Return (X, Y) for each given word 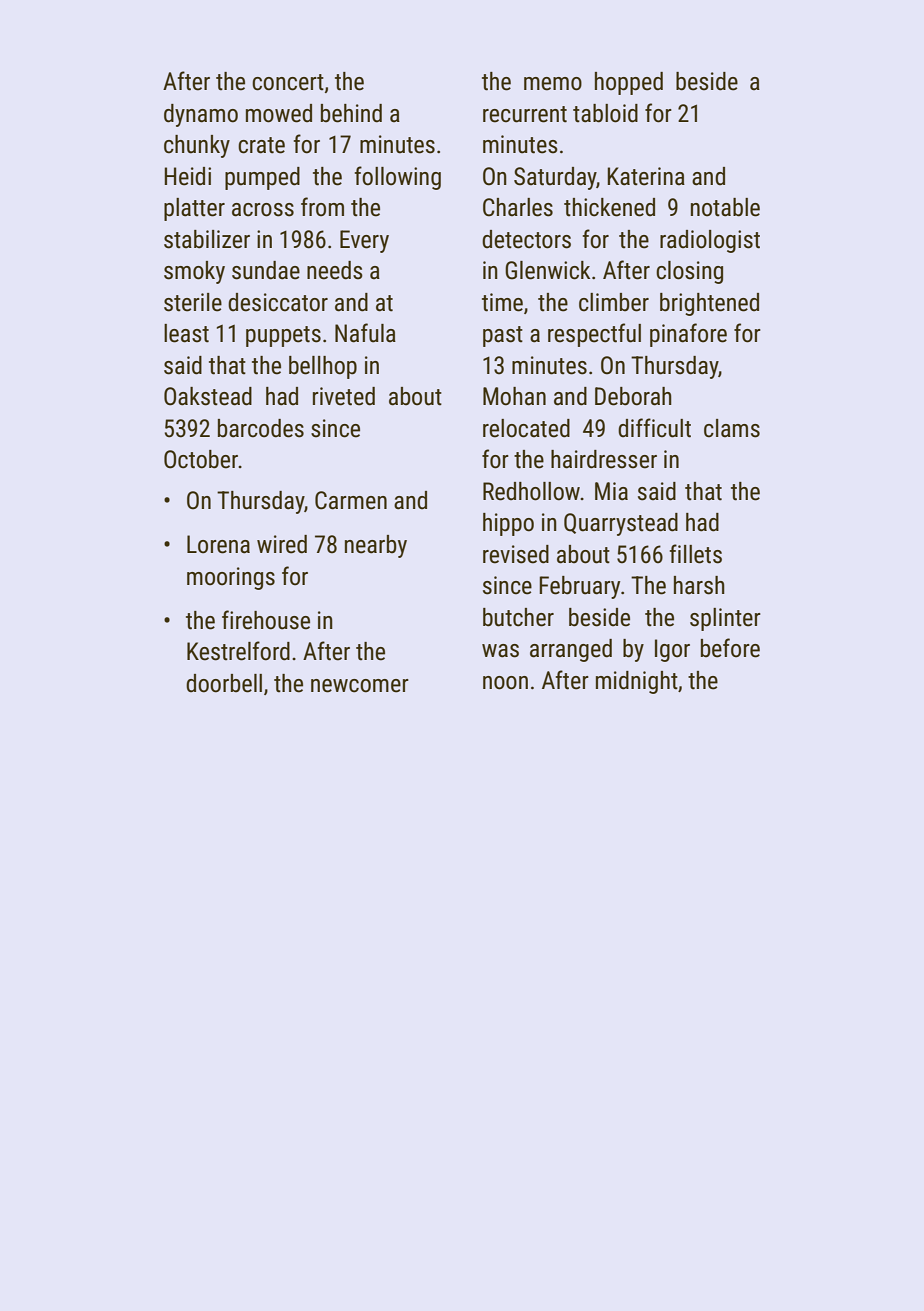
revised (516, 554)
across (263, 210)
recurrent (525, 114)
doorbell (224, 683)
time (502, 302)
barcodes (261, 428)
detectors (526, 239)
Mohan (514, 396)
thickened (609, 207)
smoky (194, 272)
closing (689, 272)
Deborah (633, 396)
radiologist (710, 241)
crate (261, 145)
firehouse (266, 620)
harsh (699, 585)
